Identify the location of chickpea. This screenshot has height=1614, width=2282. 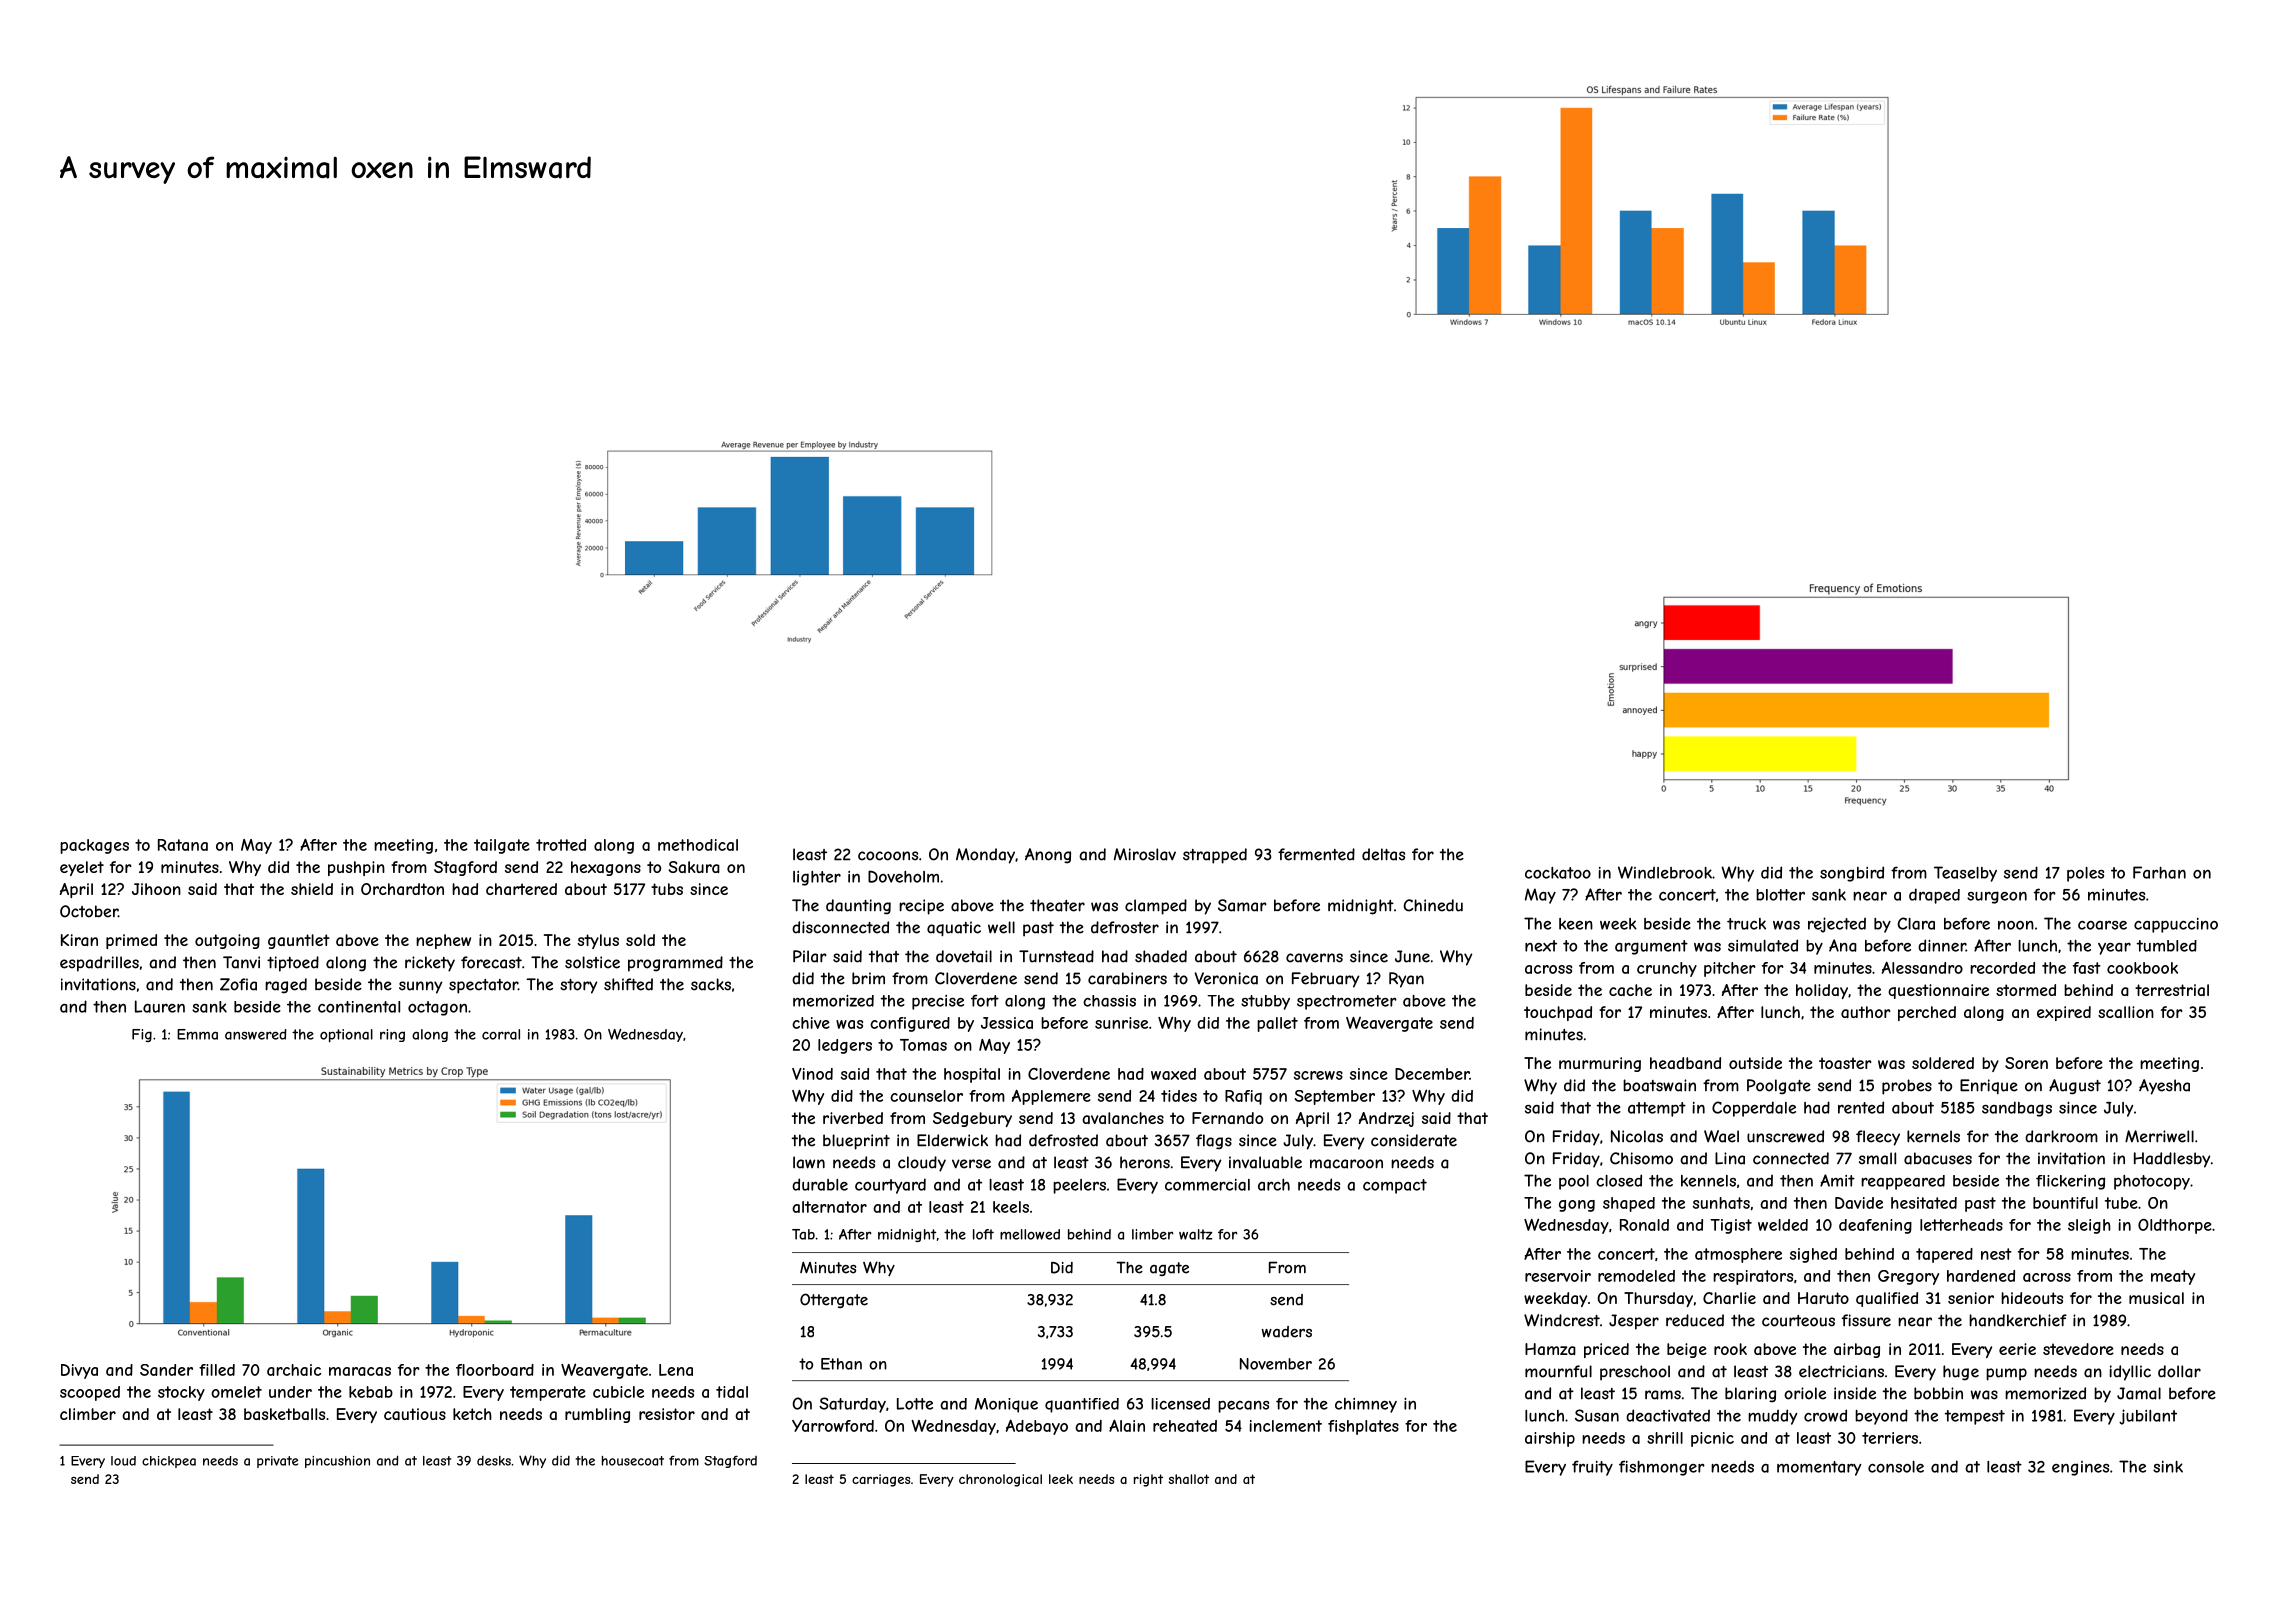
(169, 1462).
